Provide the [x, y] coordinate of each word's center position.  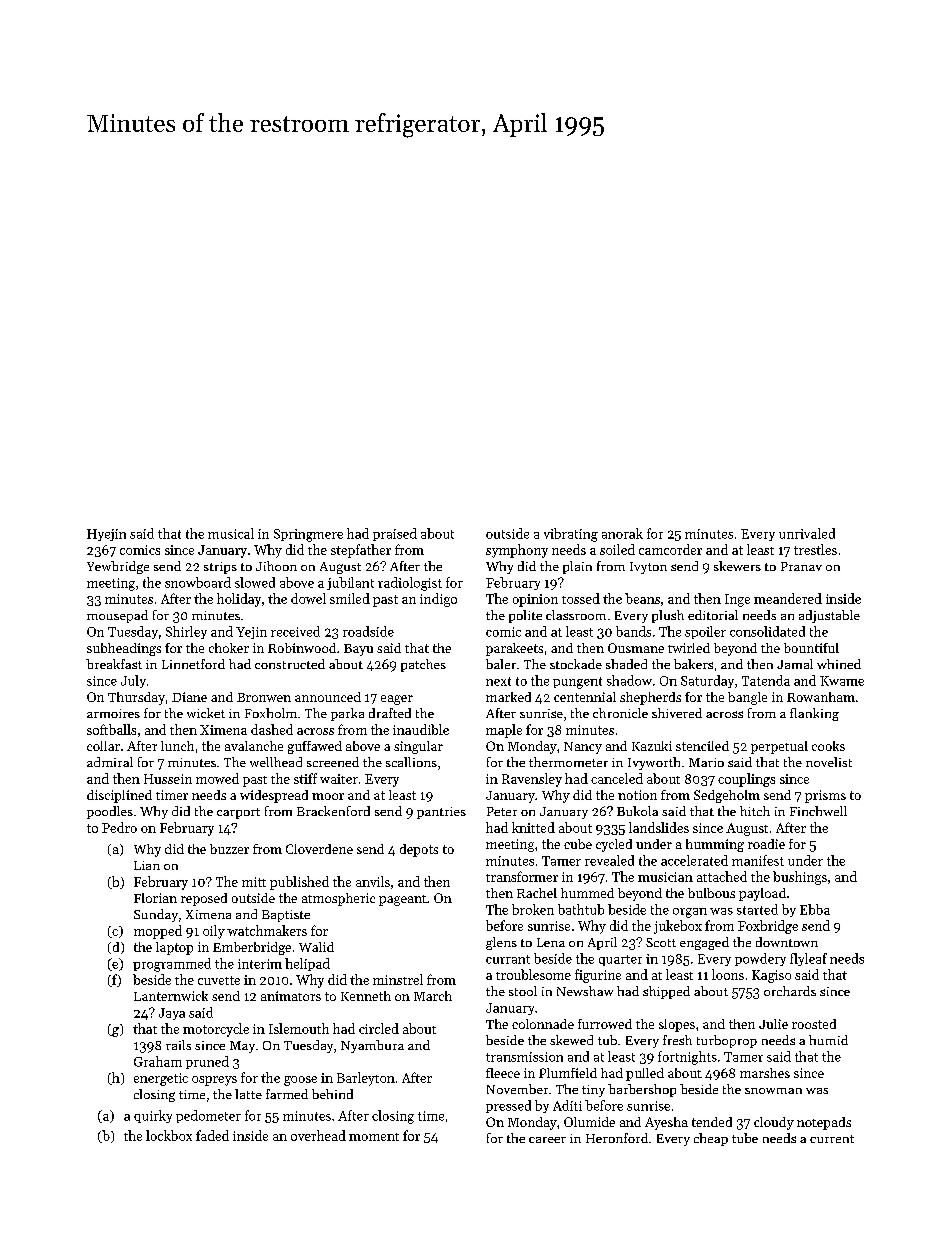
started [757, 909]
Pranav [801, 566]
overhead [318, 1135]
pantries [441, 813]
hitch [755, 811]
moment [374, 1137]
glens [501, 943]
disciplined [119, 796]
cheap [711, 1139]
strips [220, 568]
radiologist [410, 584]
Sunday [156, 915]
